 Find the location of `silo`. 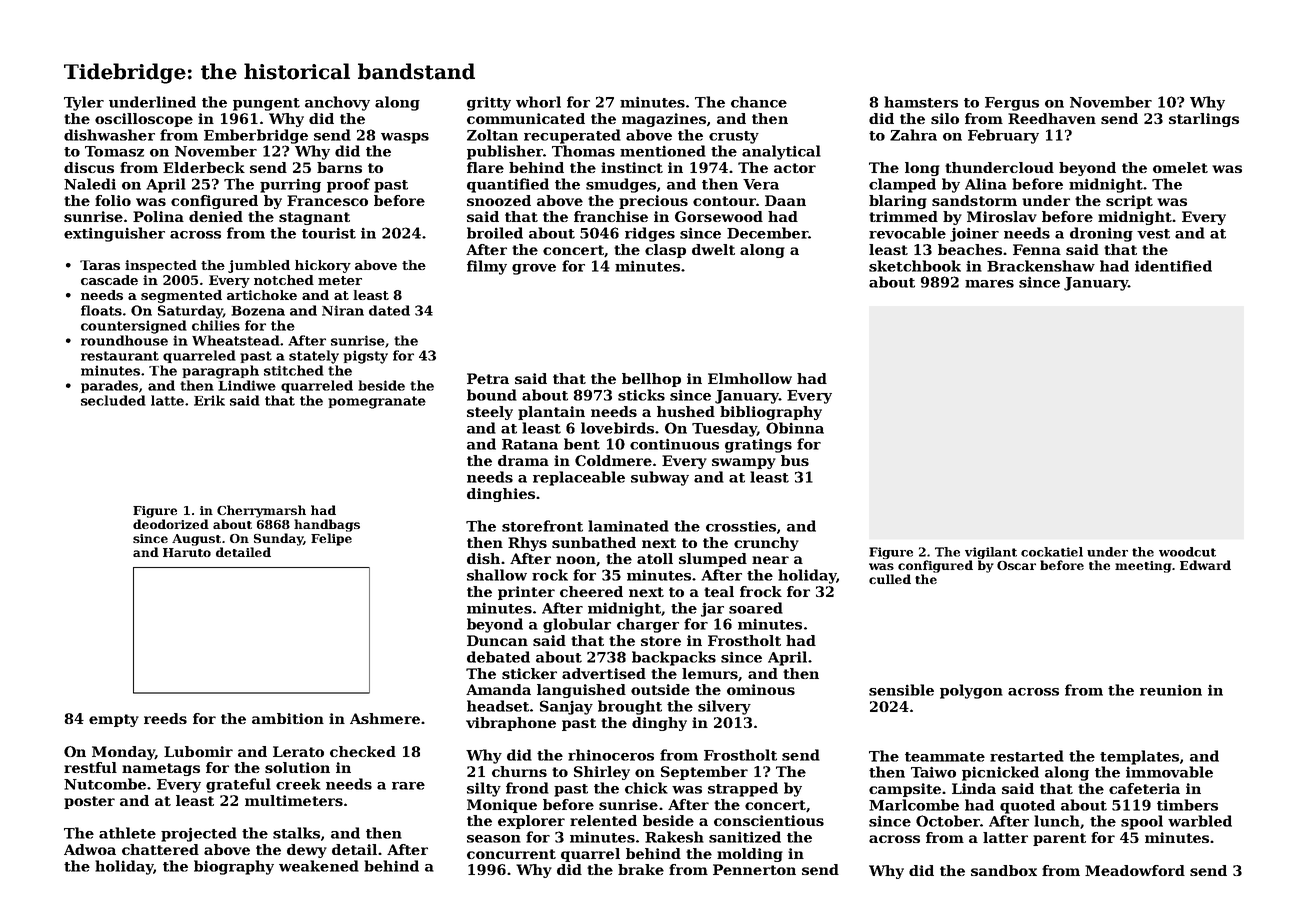

silo is located at coordinates (945, 118).
